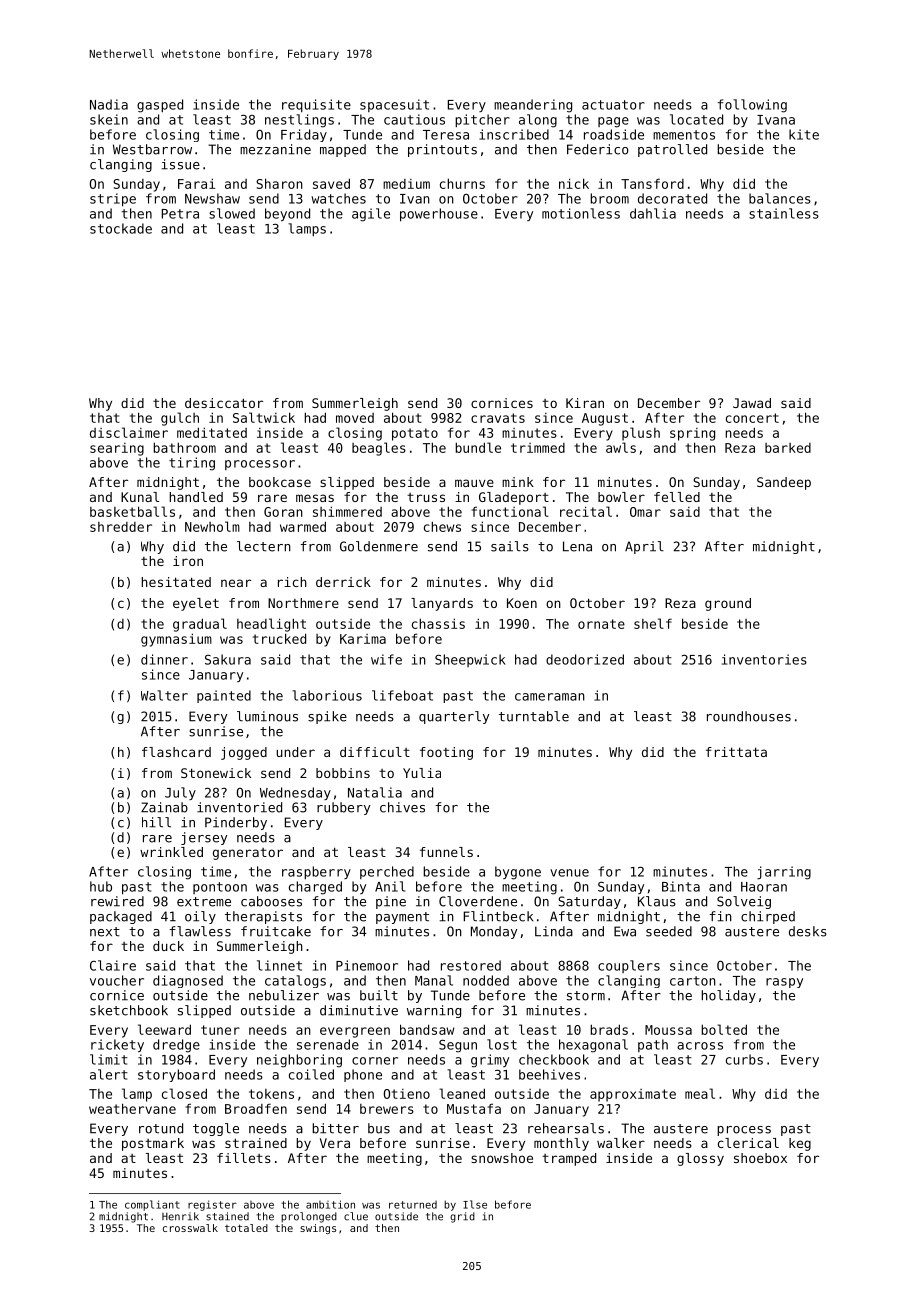 The height and width of the screenshot is (1308, 924). What do you see at coordinates (152, 1205) in the screenshot?
I see `compliant` at bounding box center [152, 1205].
